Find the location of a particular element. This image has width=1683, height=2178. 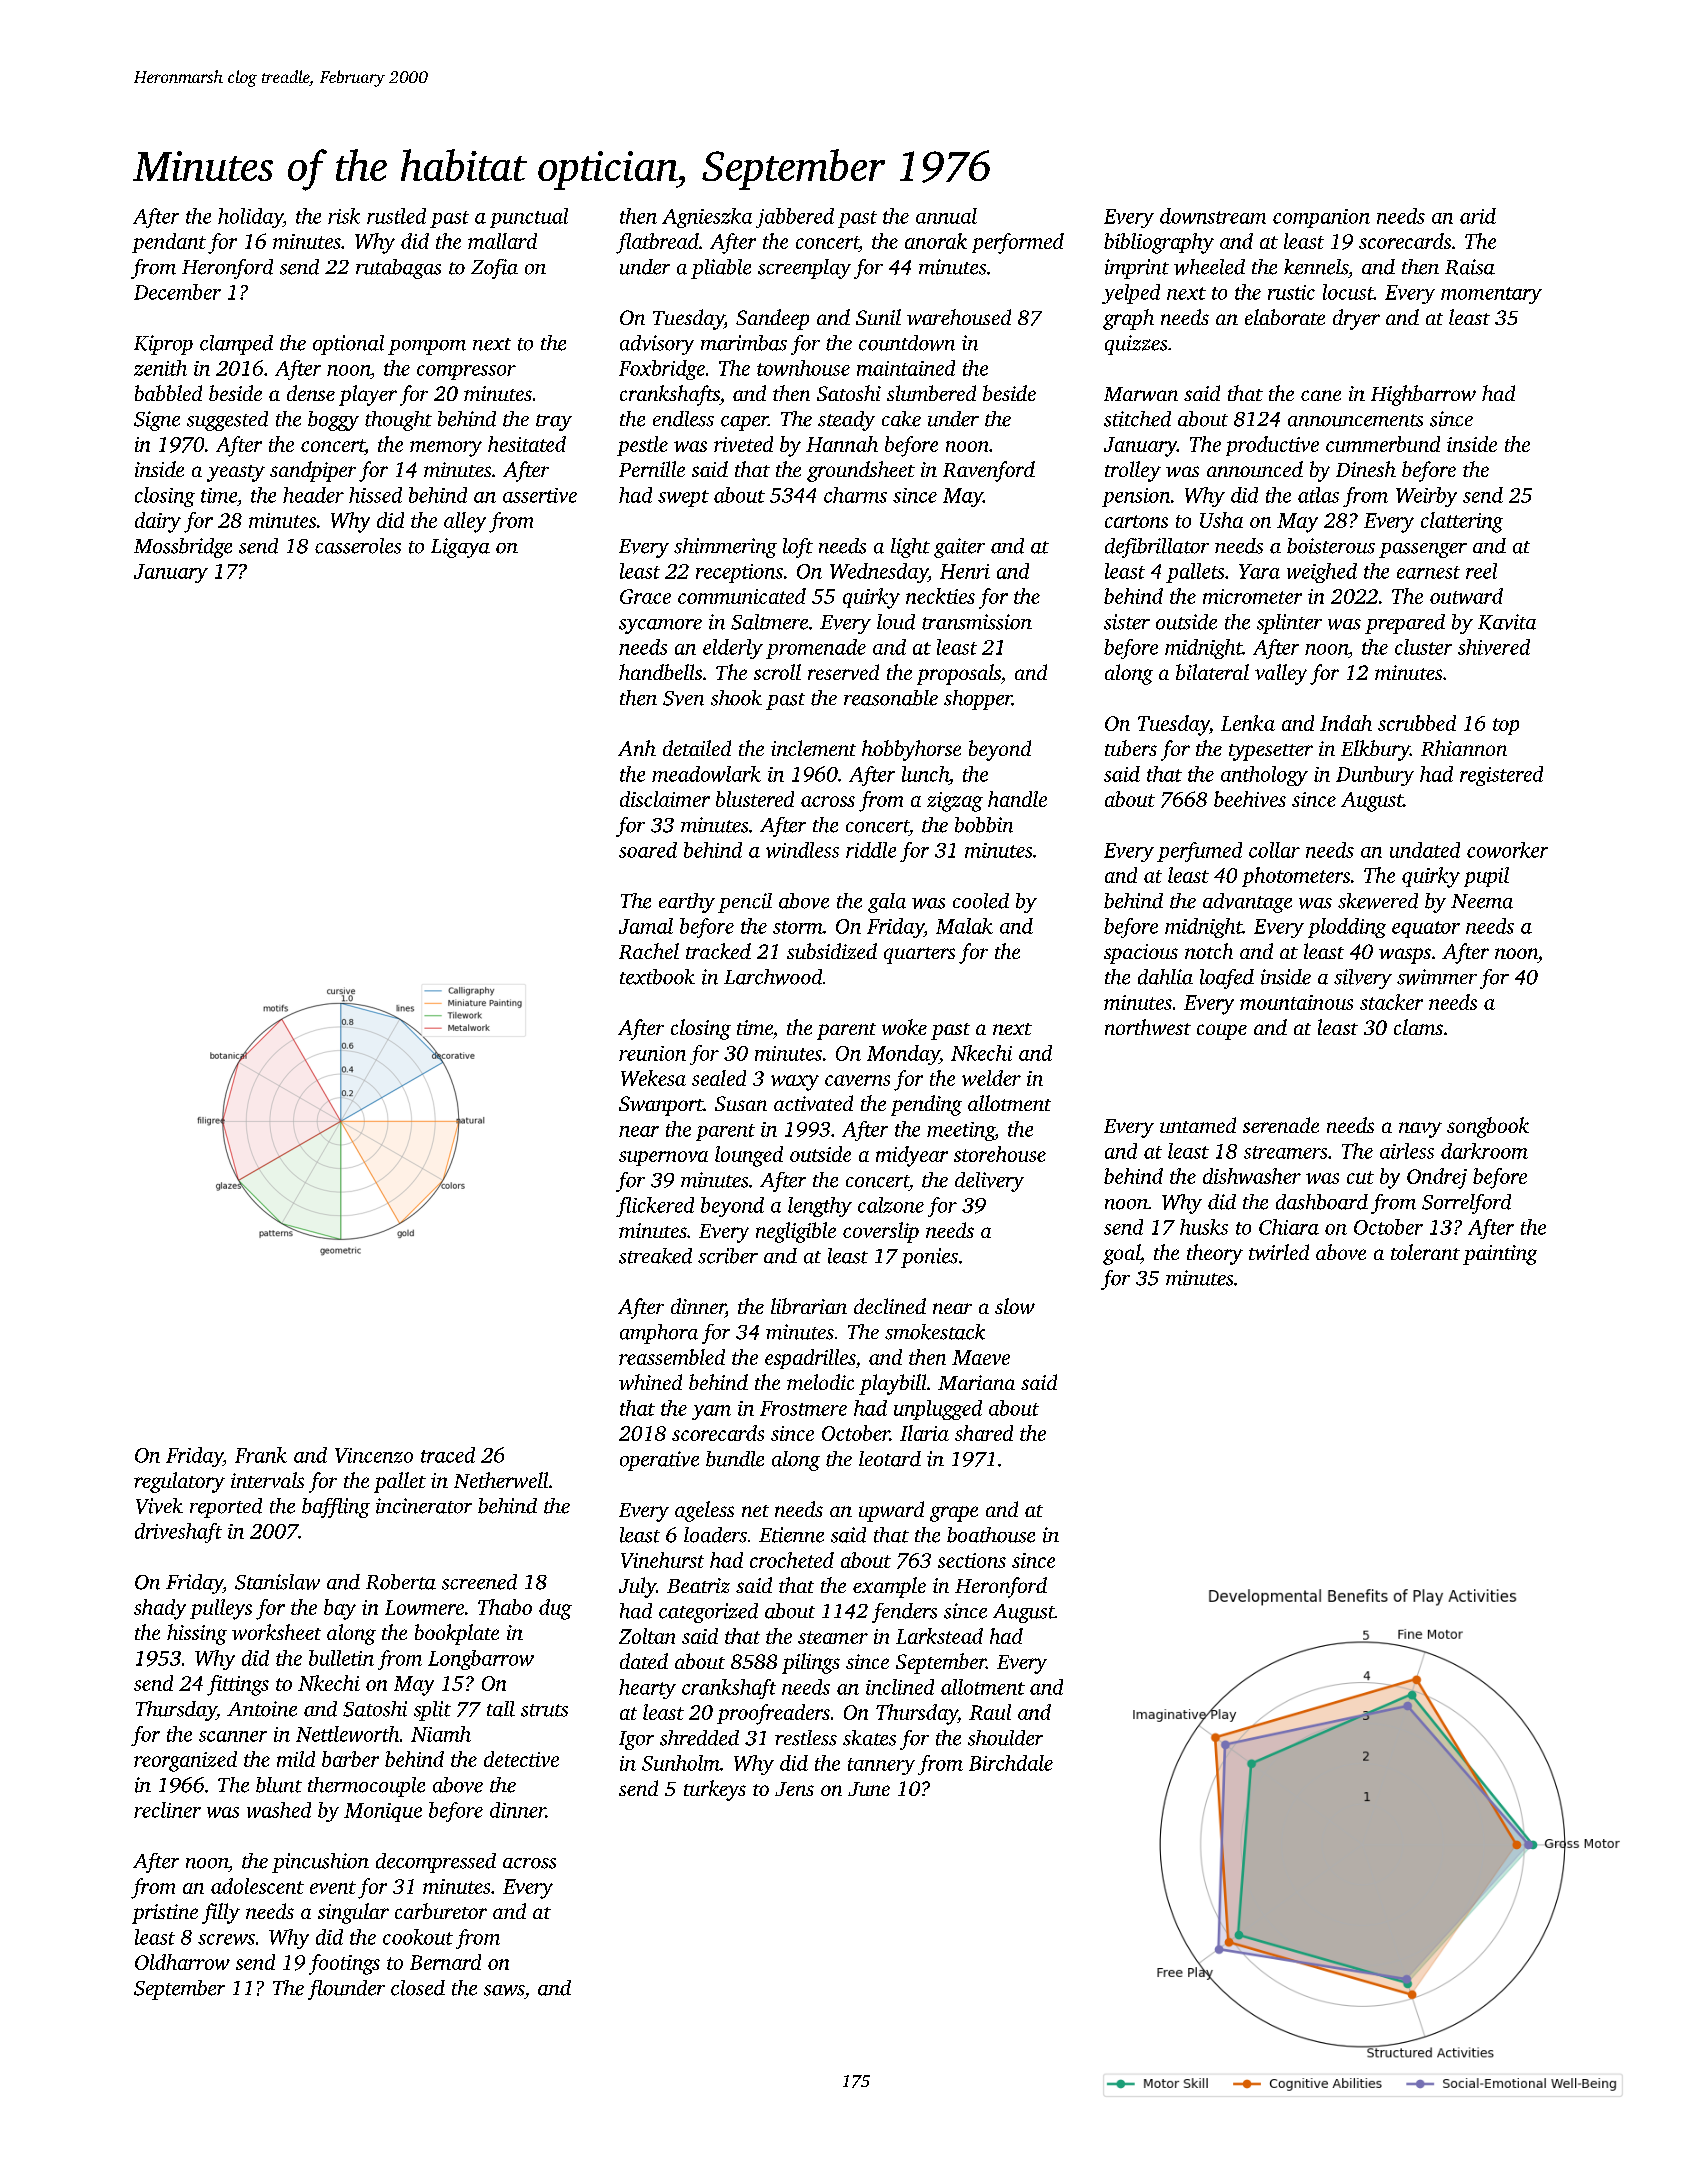

Dinesh is located at coordinates (1366, 469).
